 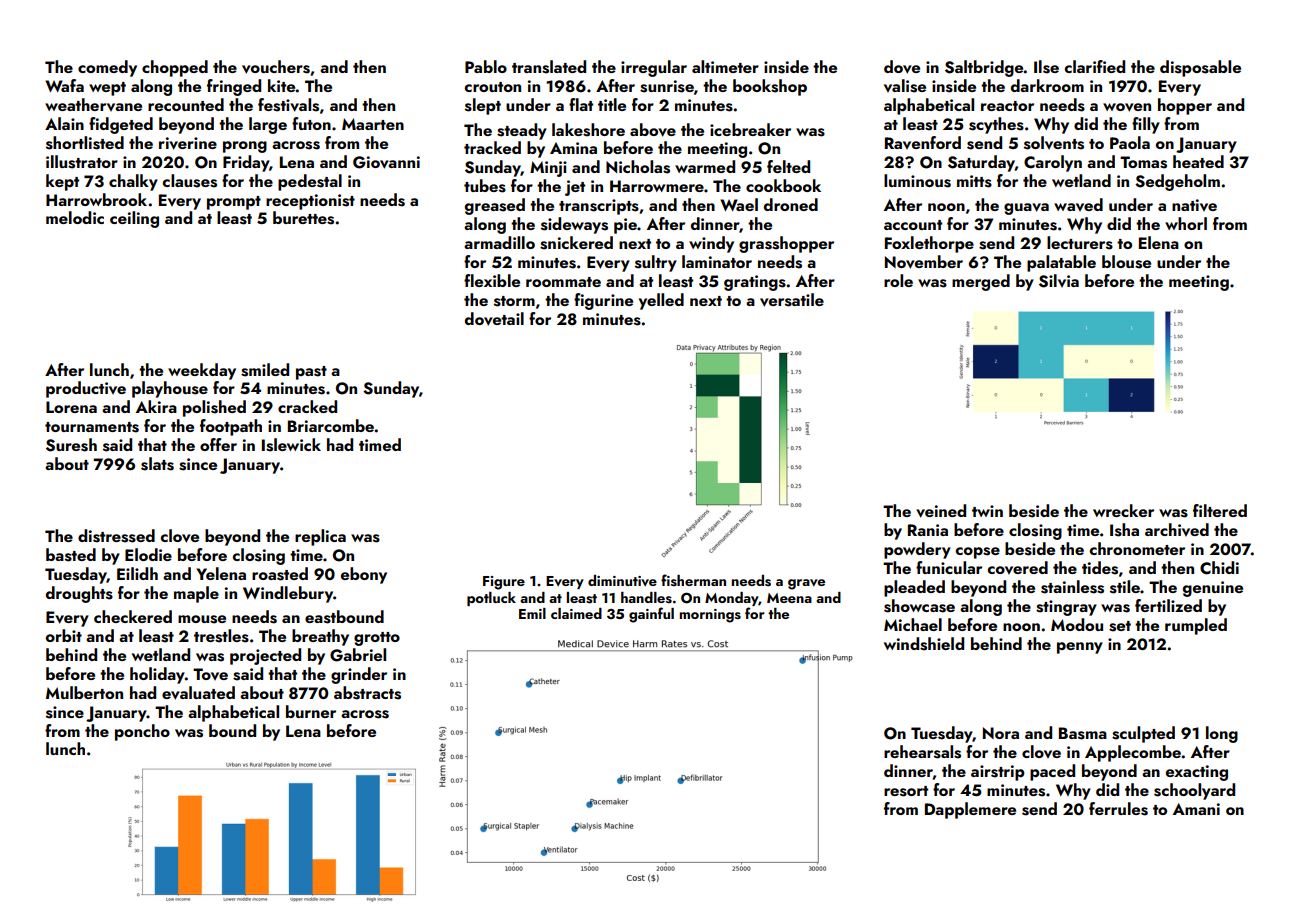 What do you see at coordinates (493, 87) in the page?
I see `crouton` at bounding box center [493, 87].
